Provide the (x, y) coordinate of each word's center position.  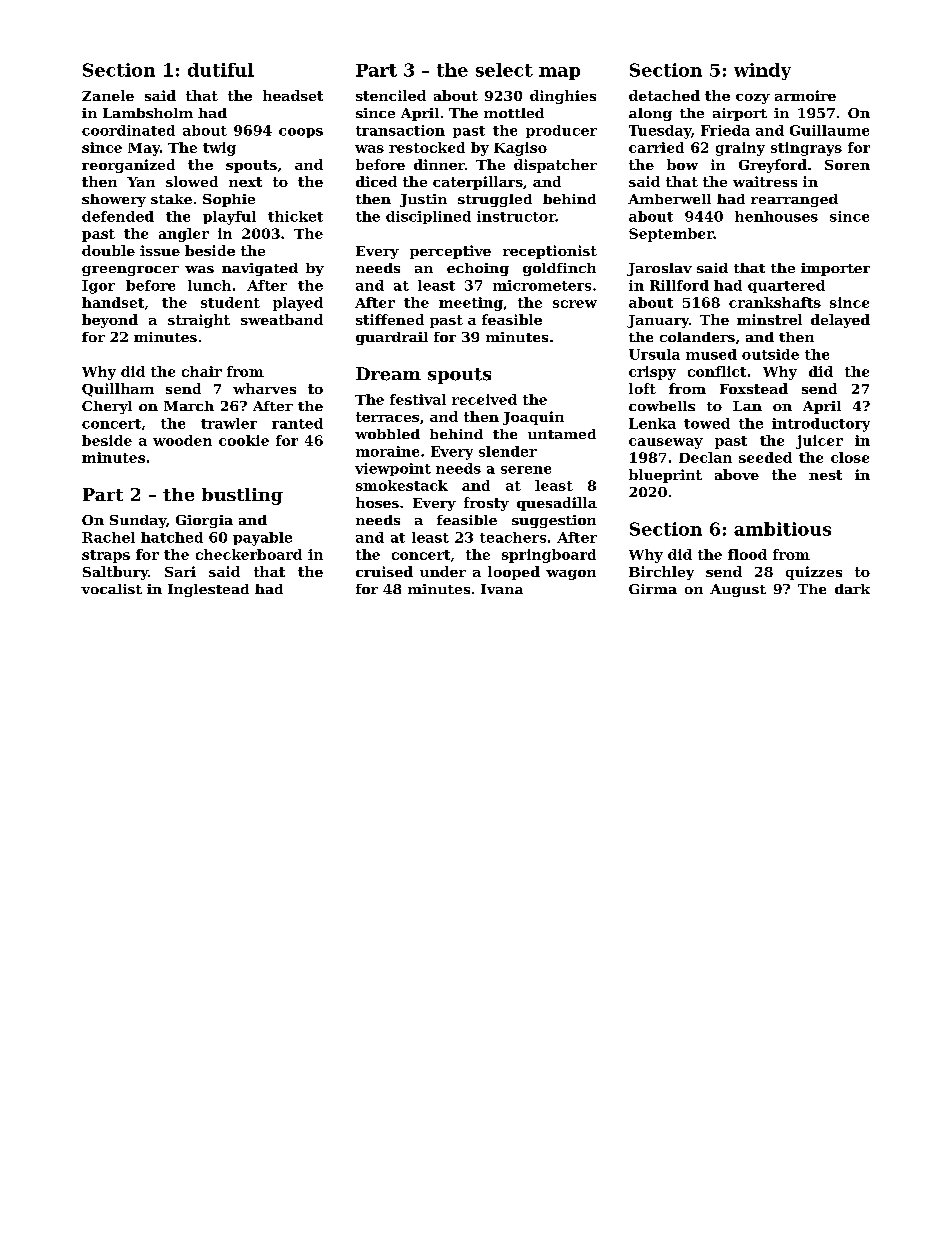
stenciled (391, 95)
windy (762, 71)
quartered (786, 286)
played (298, 304)
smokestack (402, 485)
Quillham (118, 390)
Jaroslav (659, 269)
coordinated (128, 130)
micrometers (542, 285)
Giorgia (204, 521)
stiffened (390, 319)
